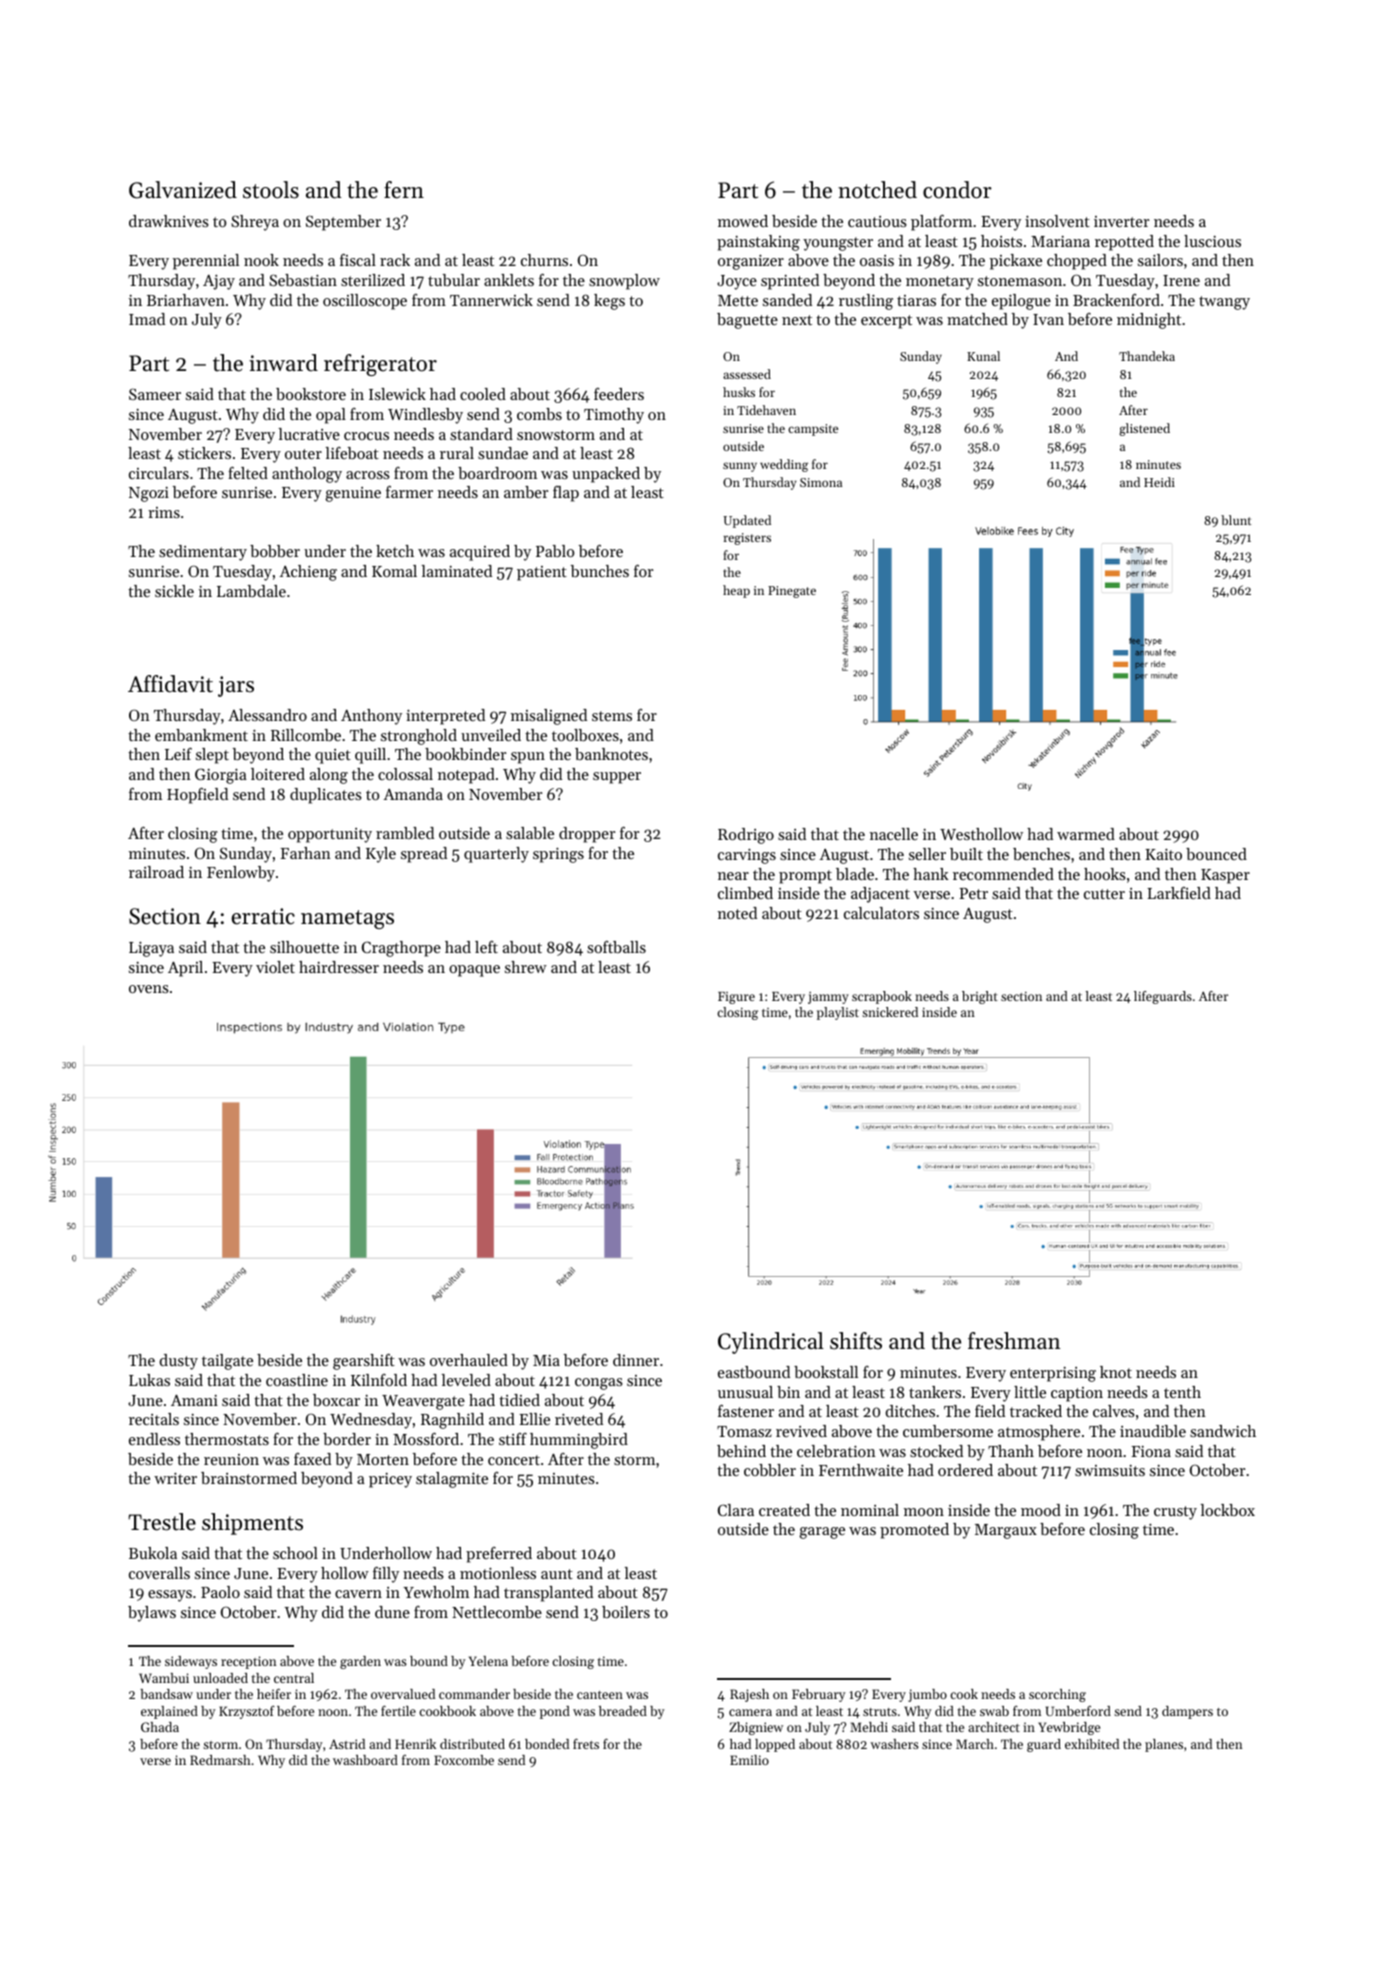 The height and width of the screenshot is (1969, 1386). I want to click on Henrik, so click(415, 1744).
